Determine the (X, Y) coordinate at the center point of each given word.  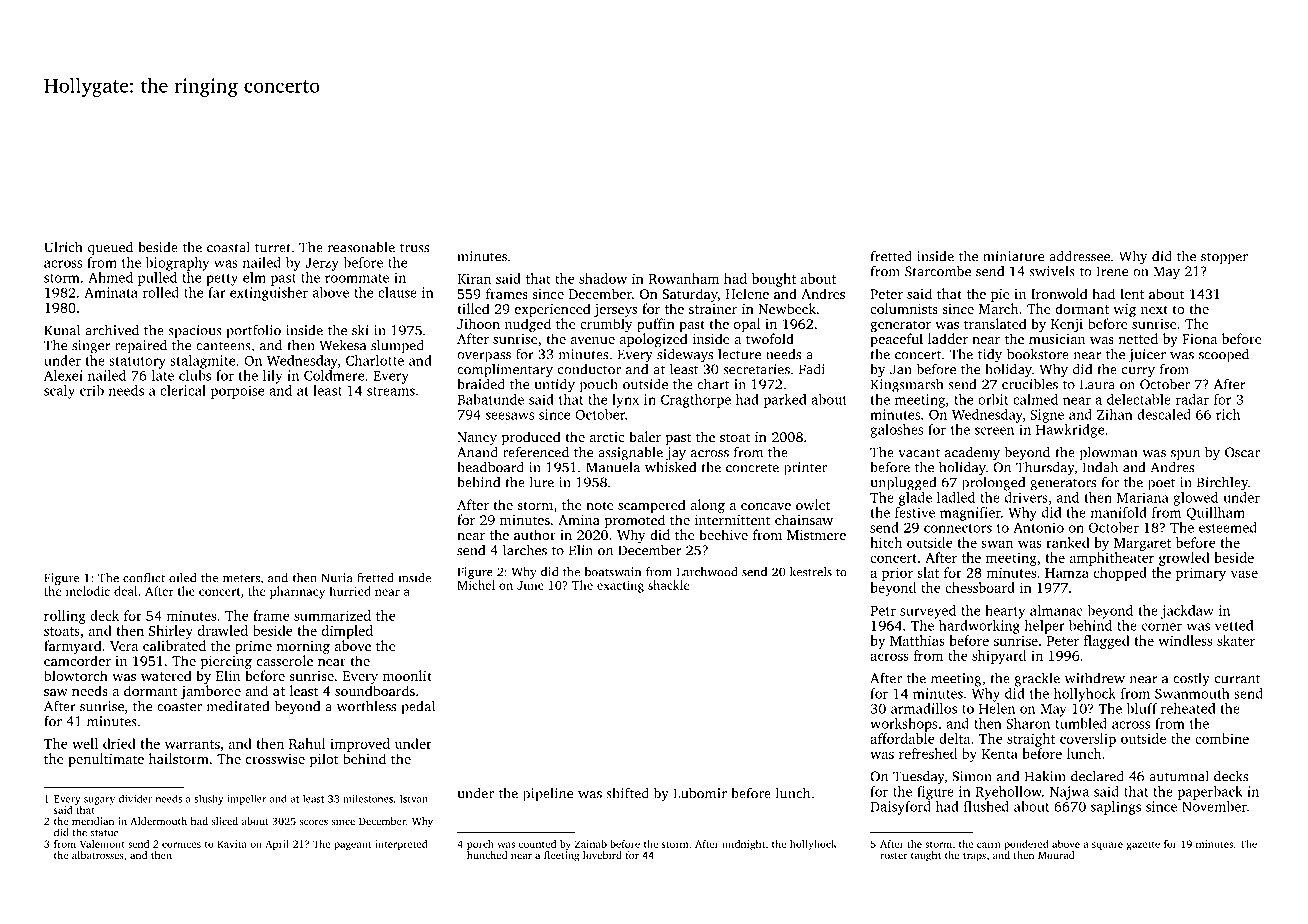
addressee (1079, 256)
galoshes (896, 431)
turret (273, 248)
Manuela (613, 467)
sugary (99, 801)
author (535, 534)
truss (414, 248)
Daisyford (900, 808)
